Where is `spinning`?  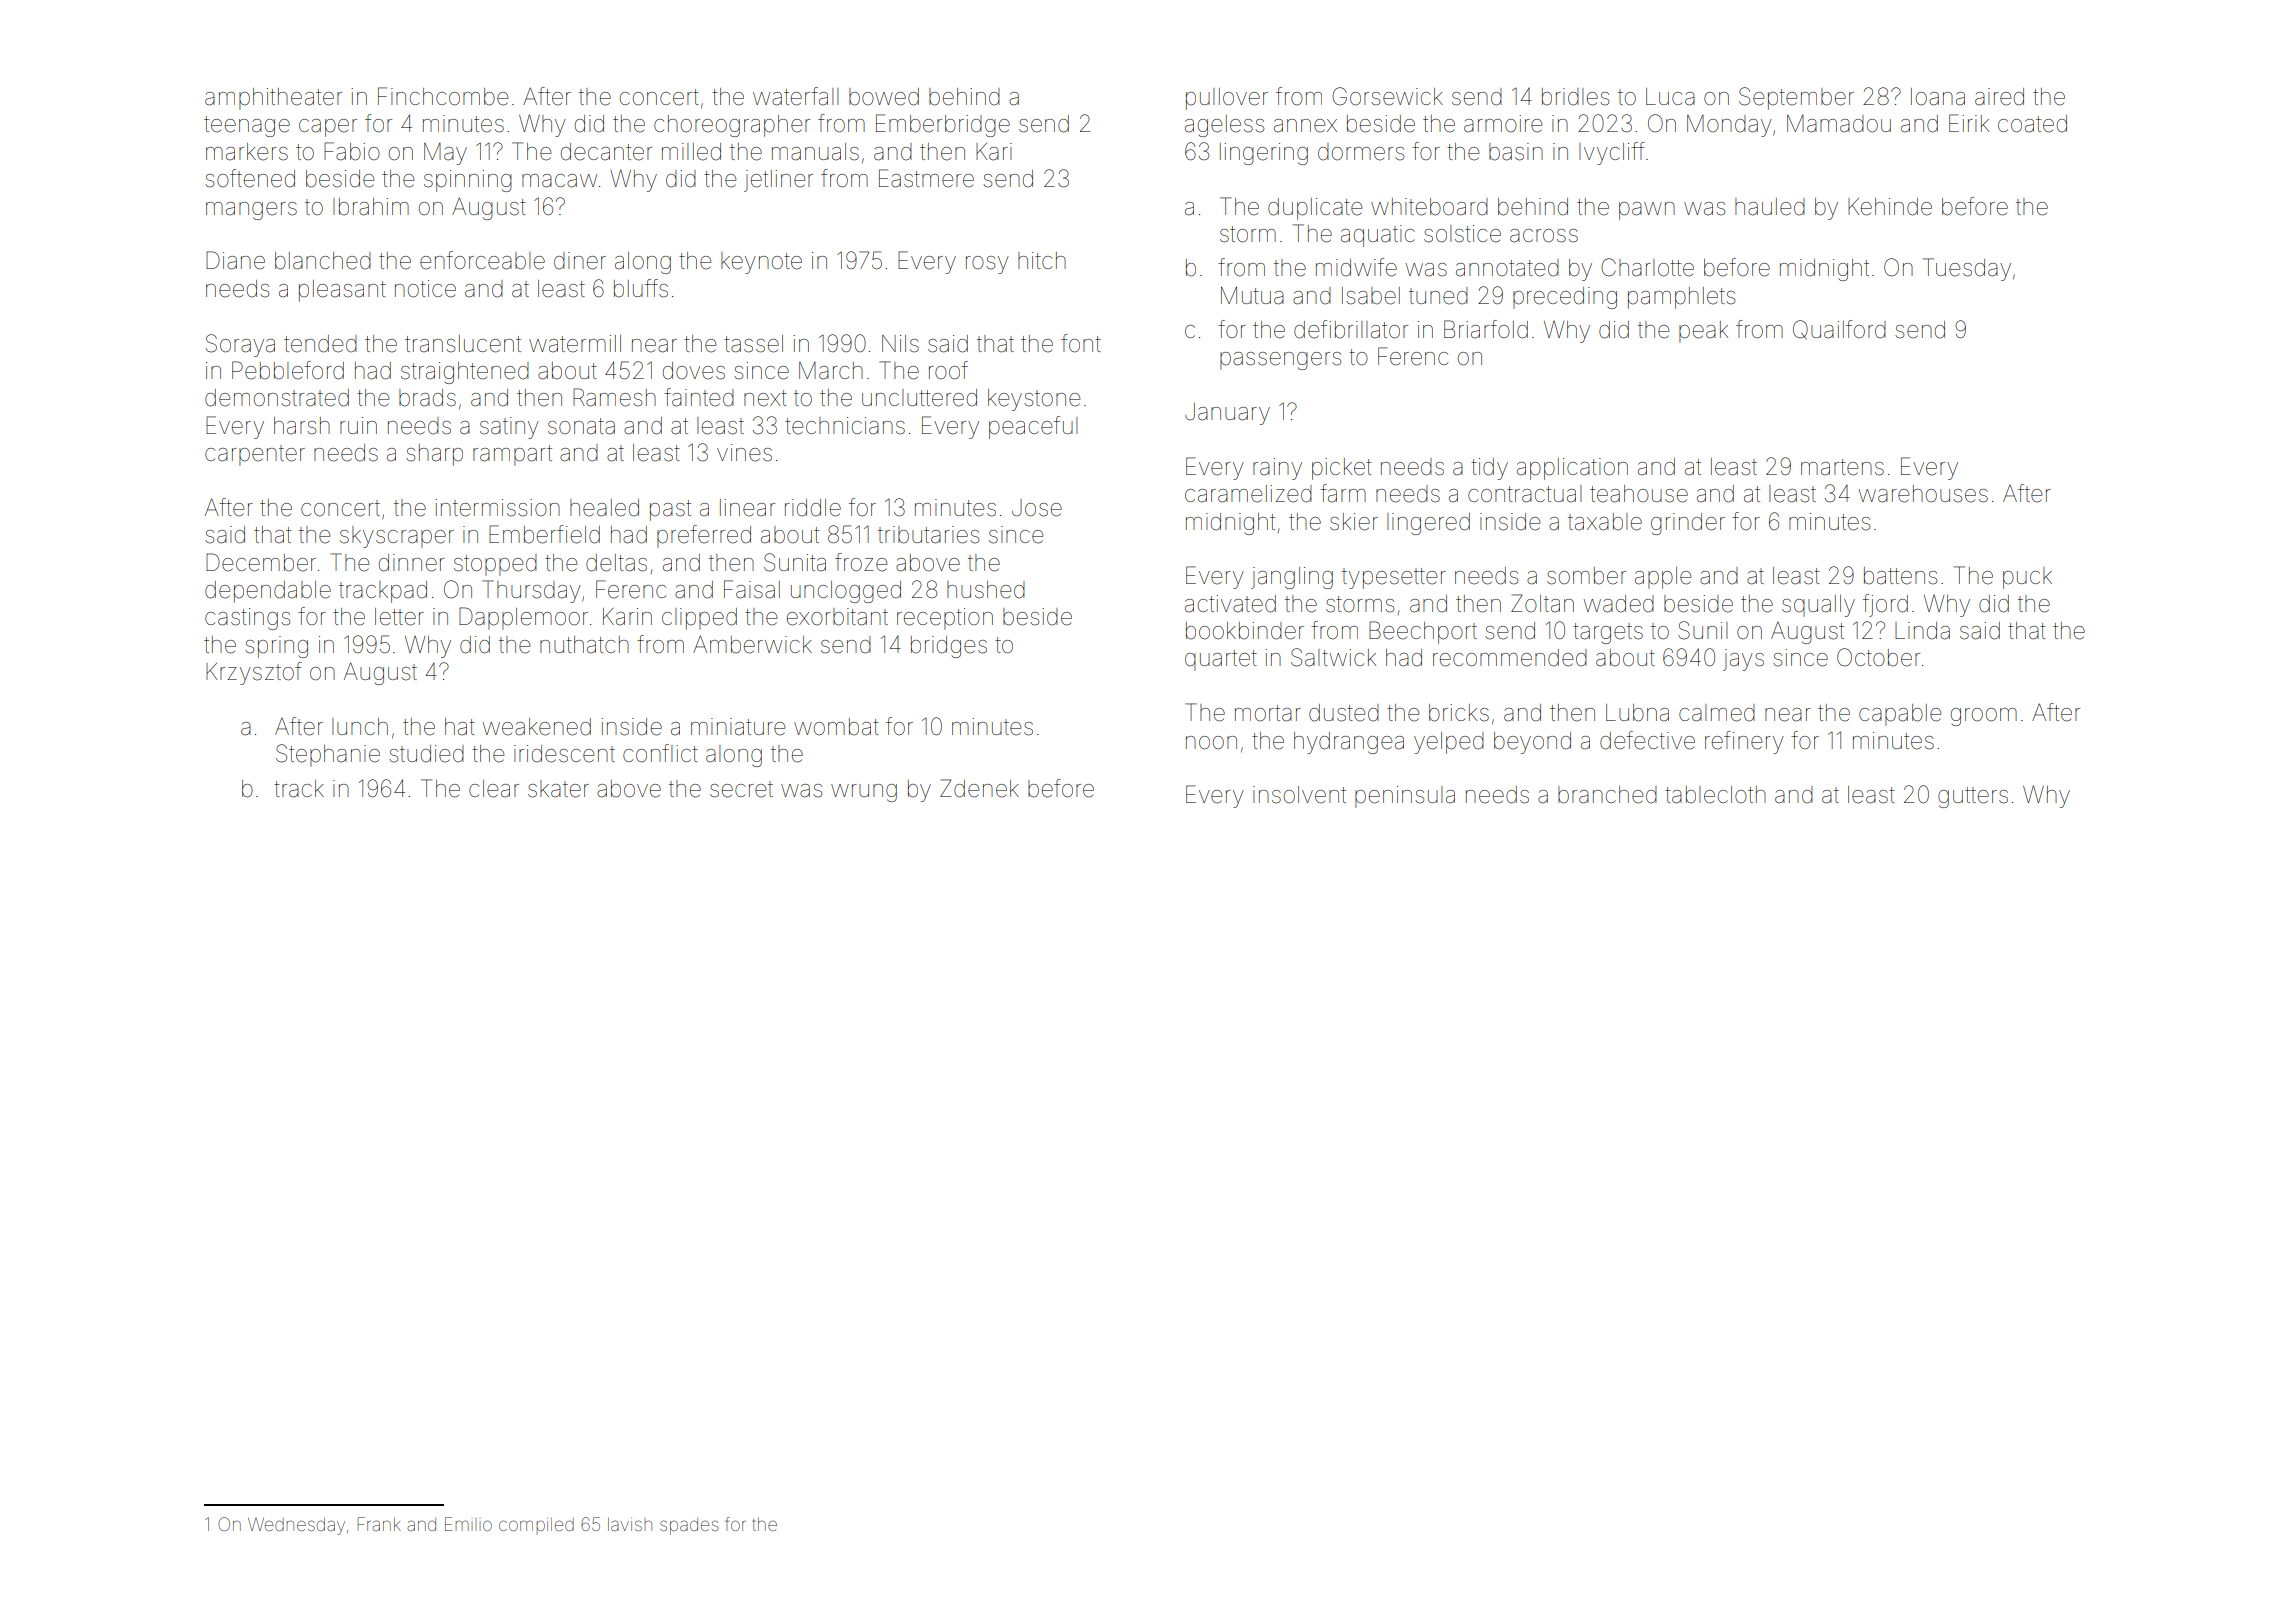
spinning is located at coordinates (468, 181).
